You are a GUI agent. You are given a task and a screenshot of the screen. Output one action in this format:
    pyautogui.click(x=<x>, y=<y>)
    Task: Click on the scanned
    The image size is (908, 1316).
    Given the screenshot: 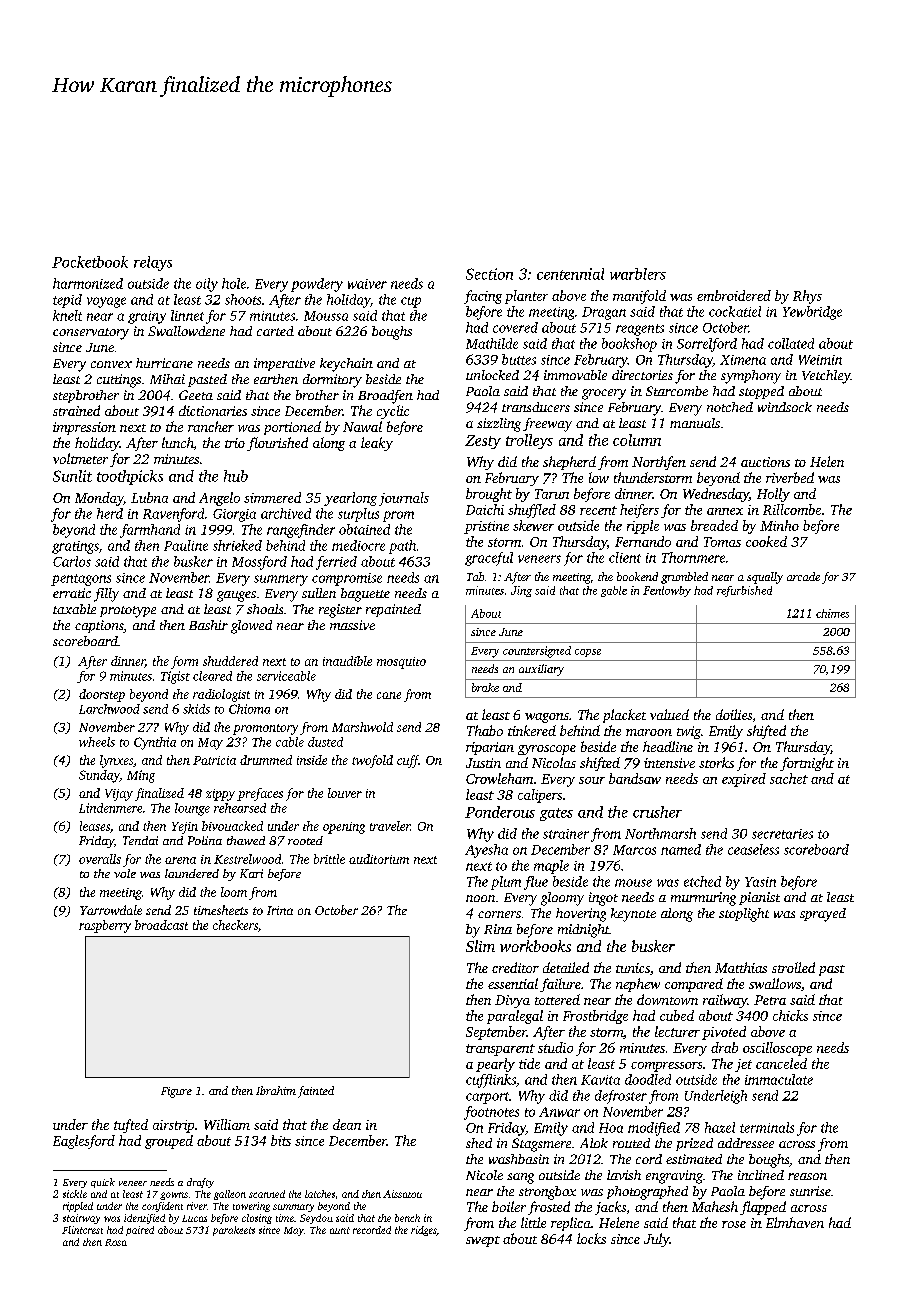 What is the action you would take?
    pyautogui.click(x=267, y=1194)
